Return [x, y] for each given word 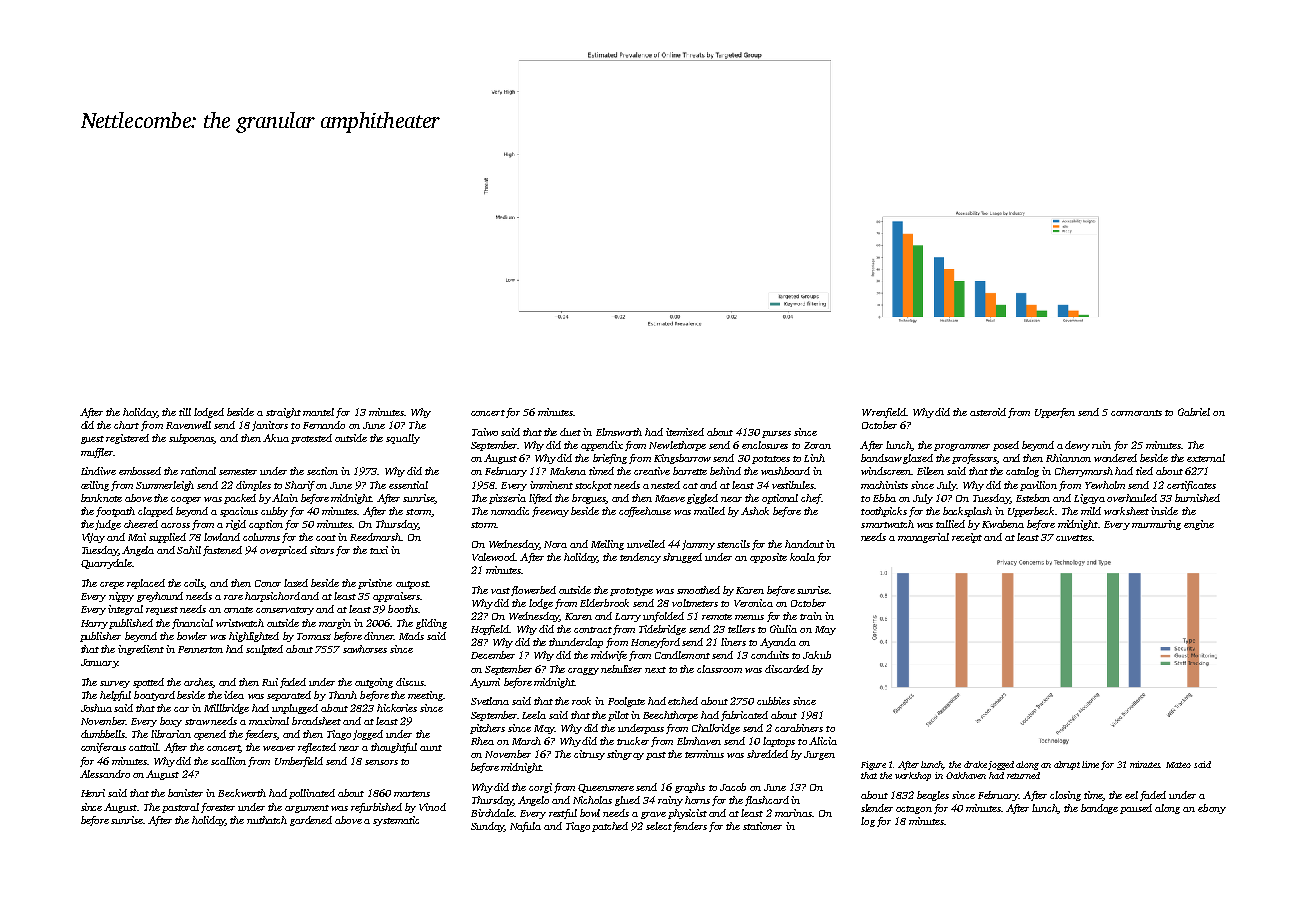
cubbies [773, 701]
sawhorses [365, 649]
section [322, 471]
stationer [762, 826]
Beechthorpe [670, 716]
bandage [1099, 809]
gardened [311, 821]
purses [776, 434]
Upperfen [1055, 413]
